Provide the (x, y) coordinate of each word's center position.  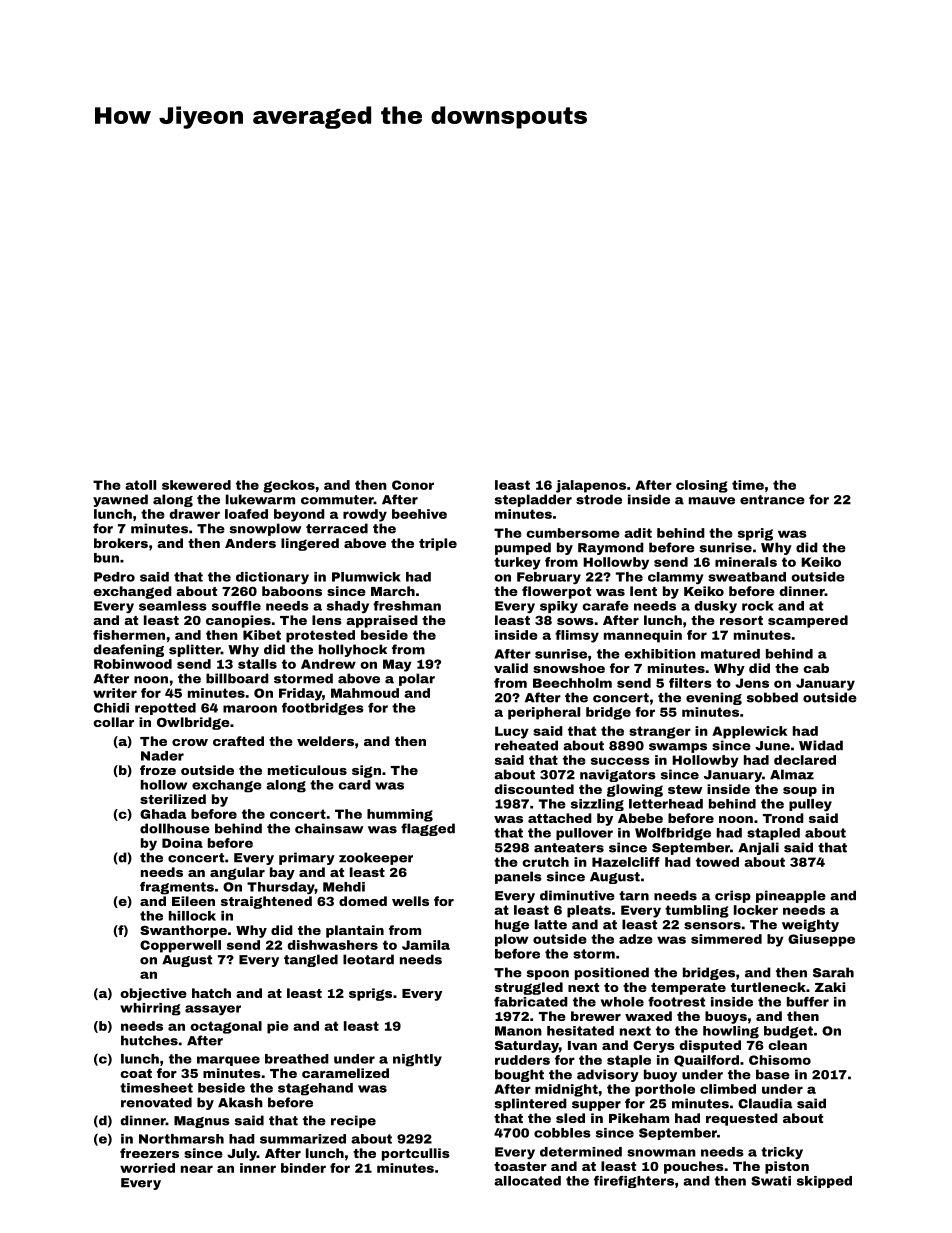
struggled (529, 988)
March (393, 591)
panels (518, 877)
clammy (675, 578)
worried (147, 1168)
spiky (559, 607)
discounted (534, 789)
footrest (676, 1002)
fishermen (129, 635)
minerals (746, 562)
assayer (213, 1010)
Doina (182, 843)
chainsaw (329, 828)
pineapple (791, 896)
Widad (821, 745)
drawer (195, 514)
